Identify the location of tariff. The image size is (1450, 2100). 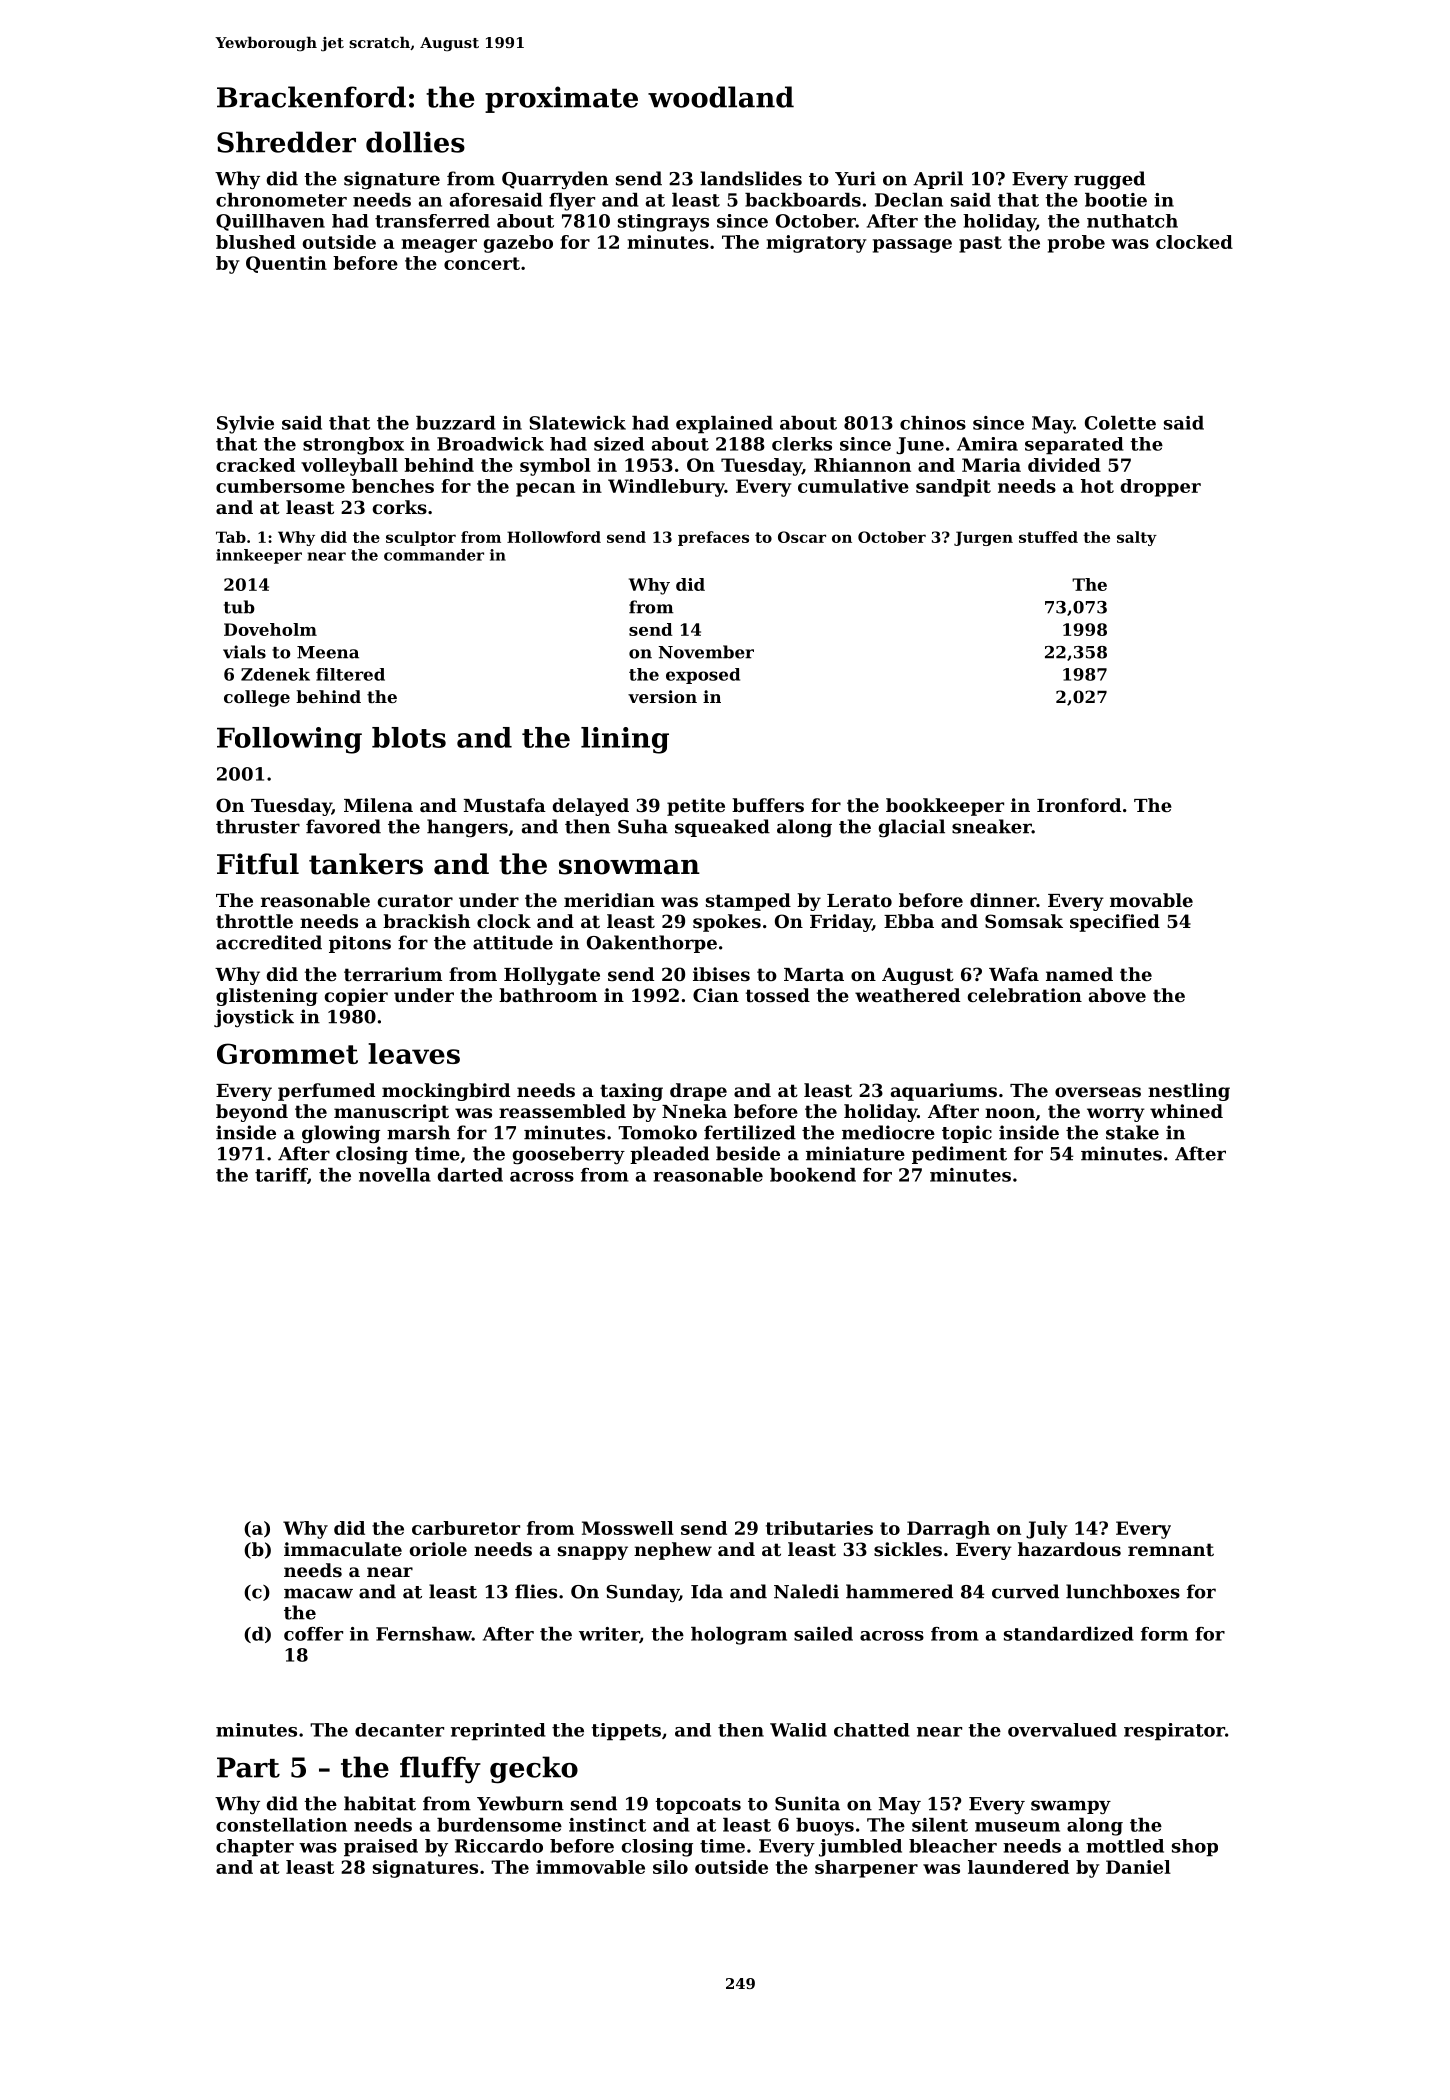
(281, 1175).
